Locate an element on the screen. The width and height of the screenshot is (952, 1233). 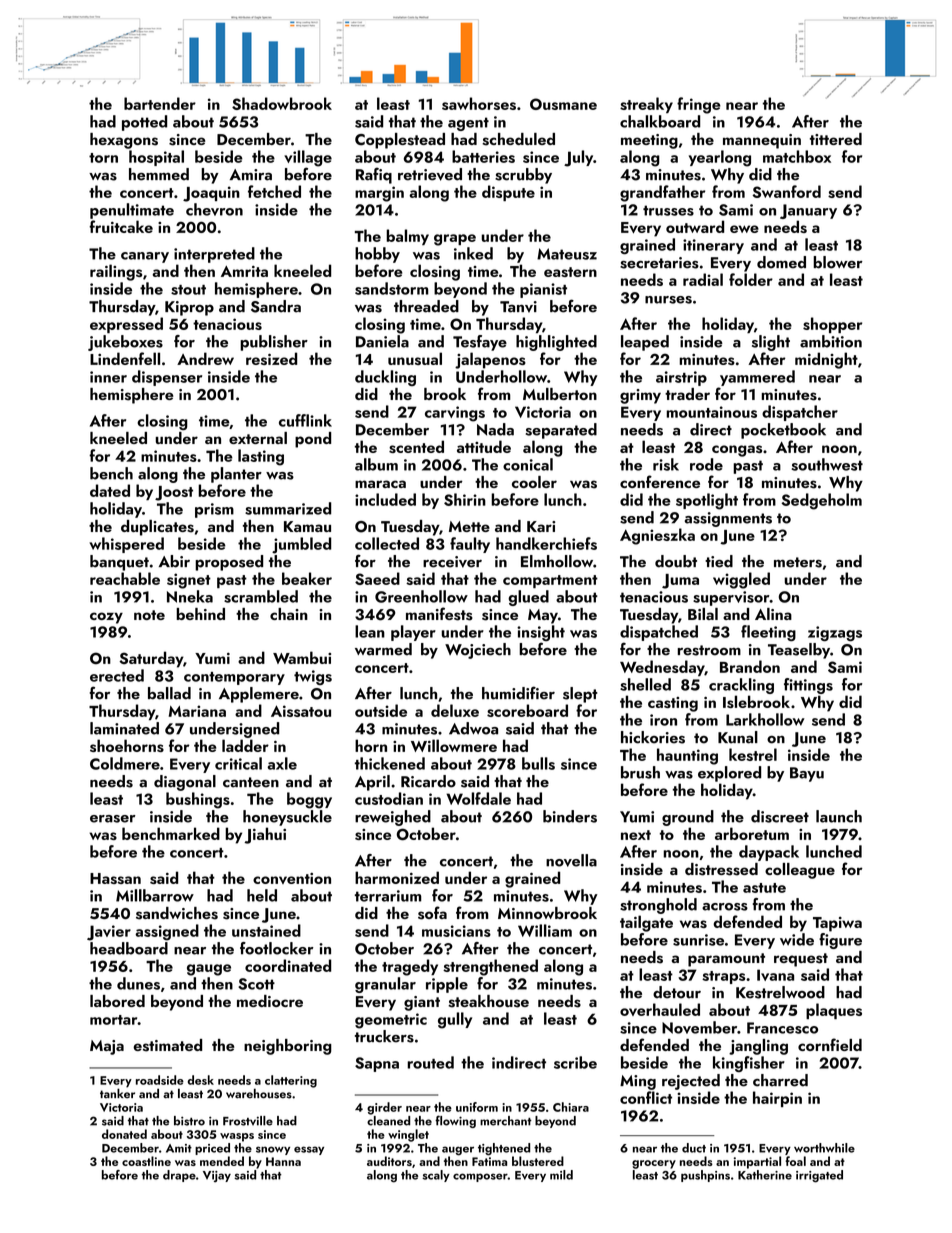
Katherine is located at coordinates (765, 1175).
